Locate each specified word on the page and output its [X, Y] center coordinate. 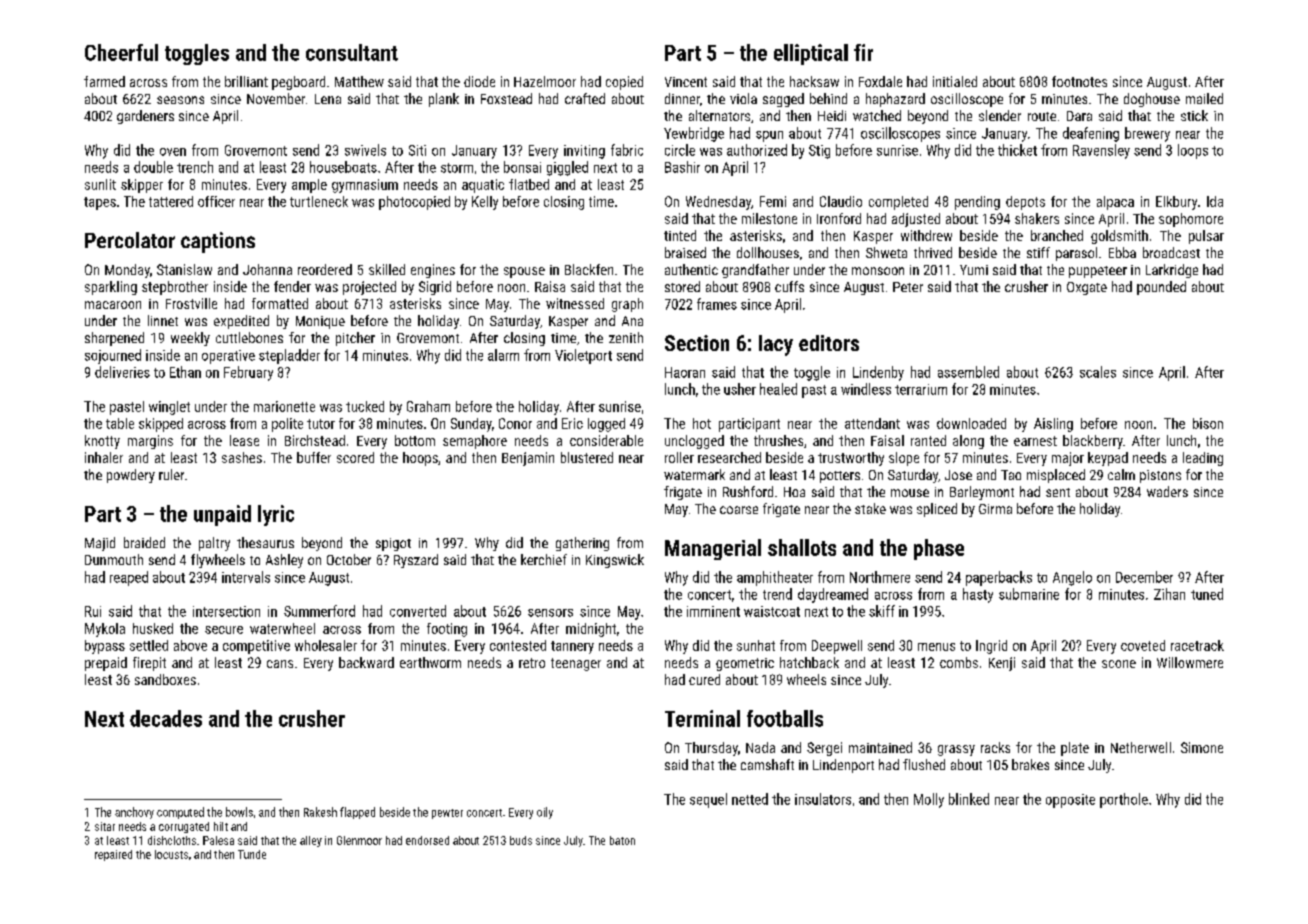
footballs [785, 718]
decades [166, 718]
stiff [1038, 252]
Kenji [1002, 664]
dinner [682, 98]
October [349, 559]
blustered [587, 457]
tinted [680, 235]
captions [218, 242]
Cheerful [121, 52]
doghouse [1152, 100]
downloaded [971, 423]
